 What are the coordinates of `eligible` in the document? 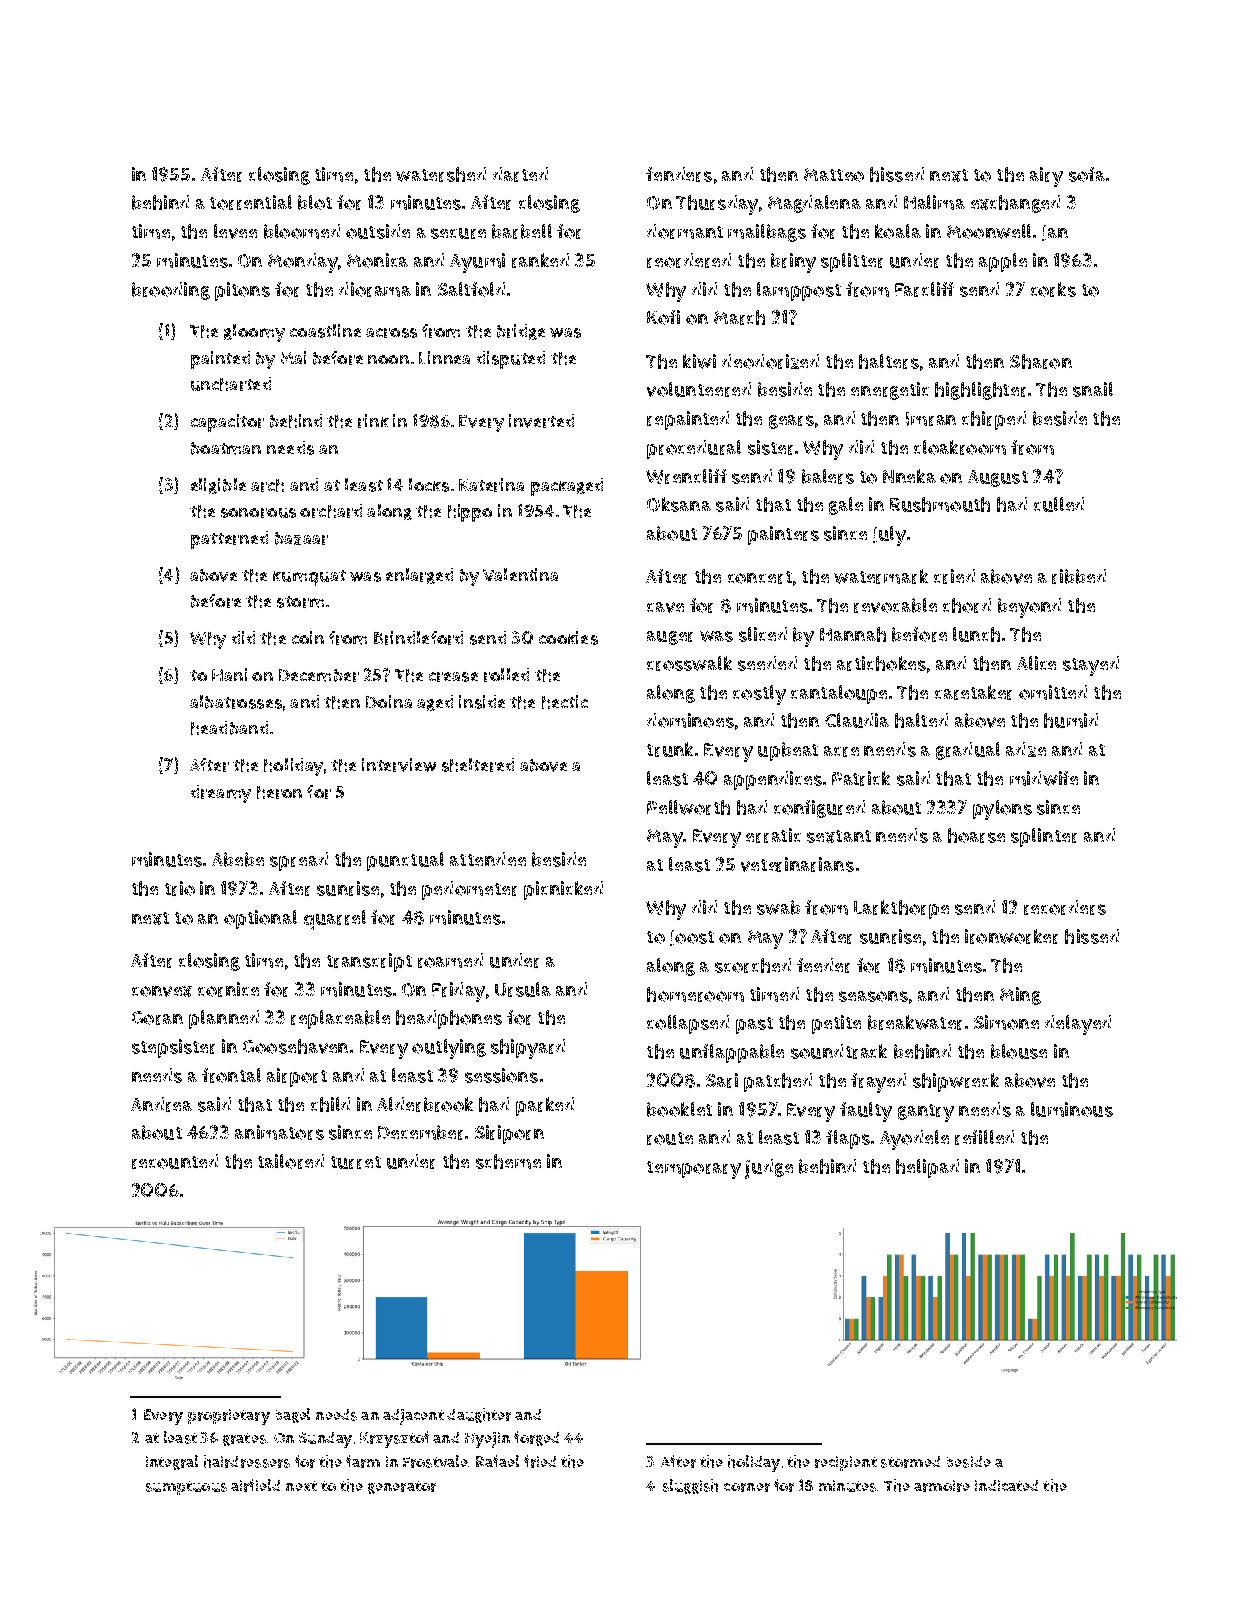 It's located at (218, 486).
